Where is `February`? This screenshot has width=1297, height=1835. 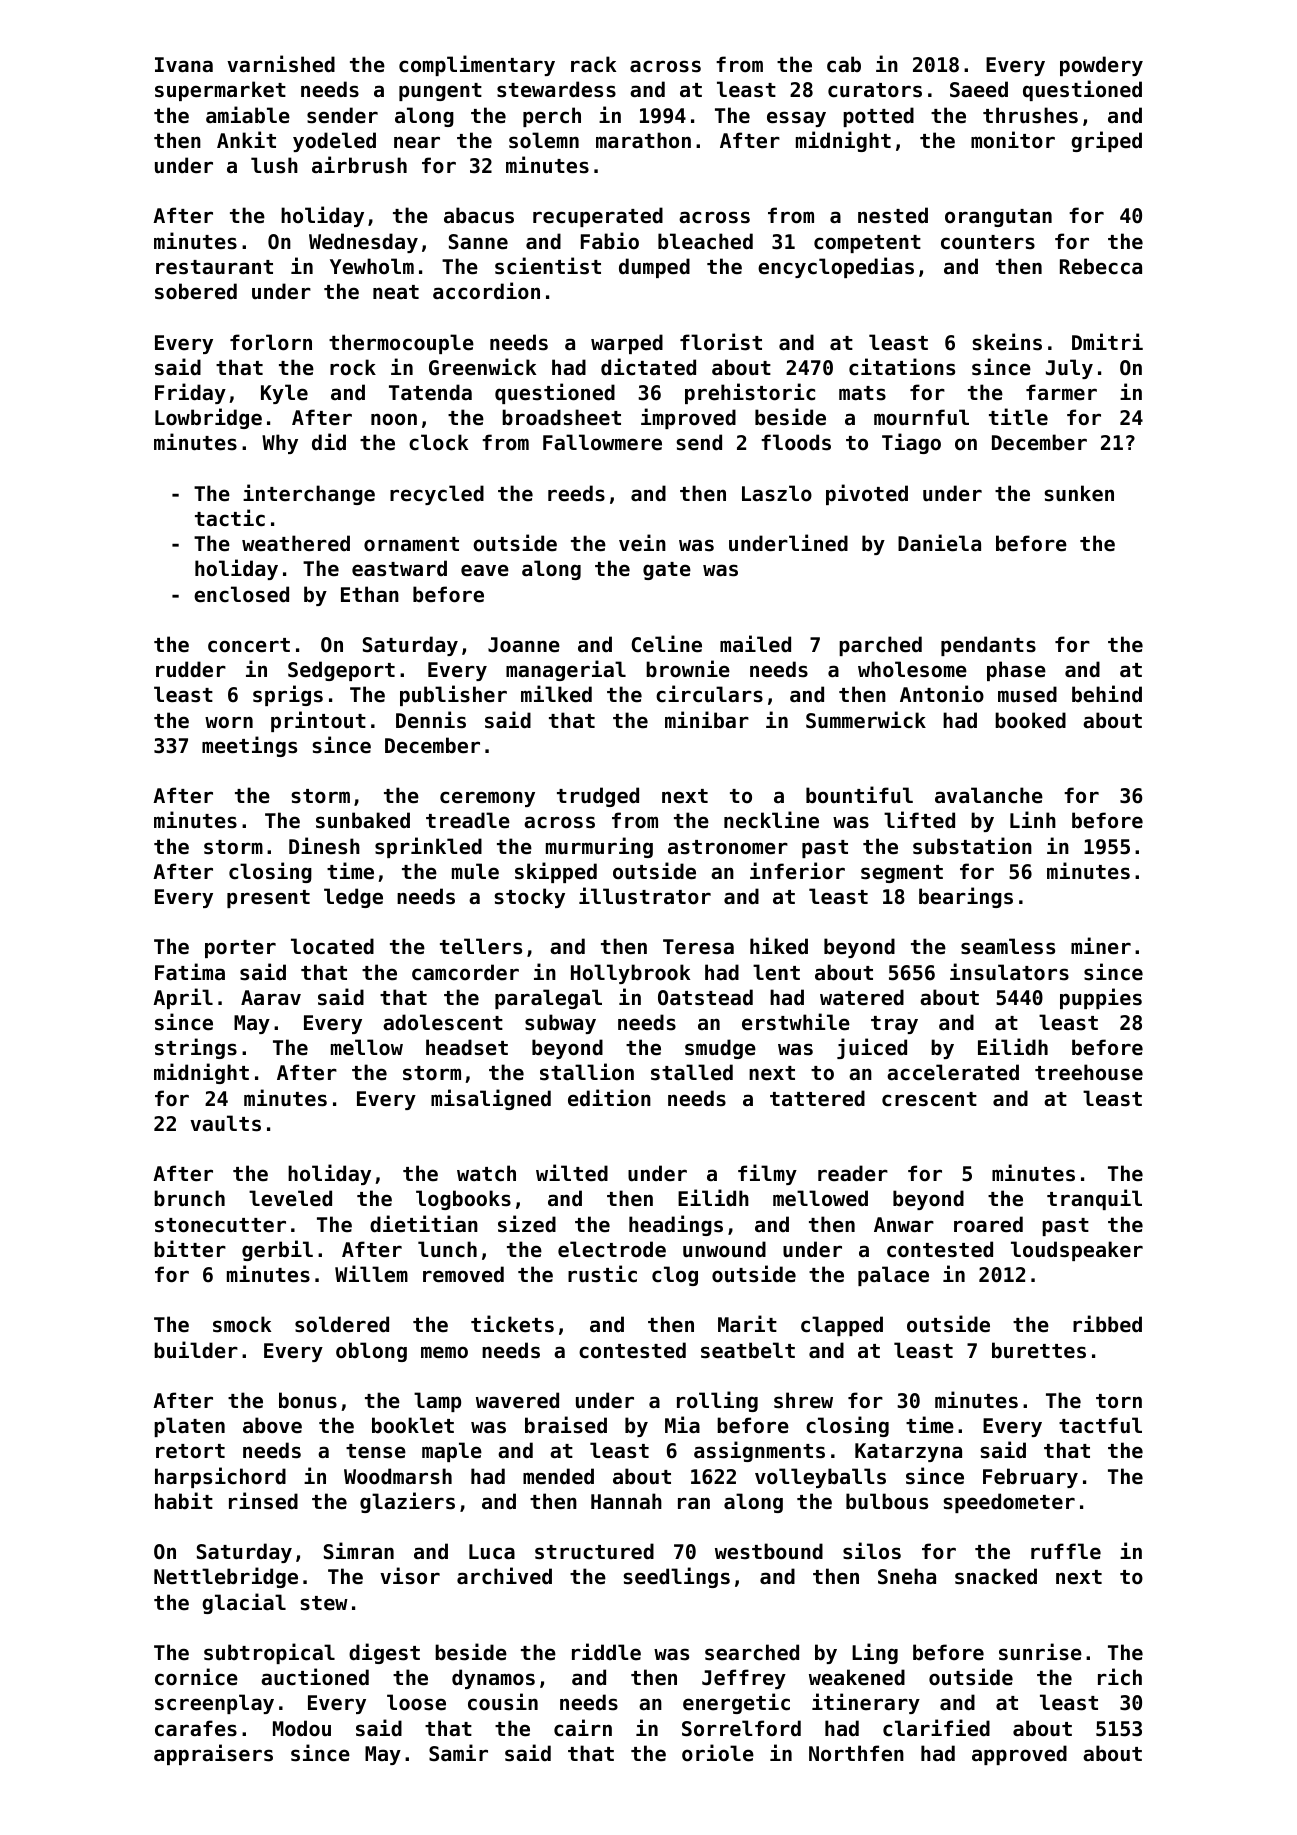 February is located at coordinates (1030, 1478).
